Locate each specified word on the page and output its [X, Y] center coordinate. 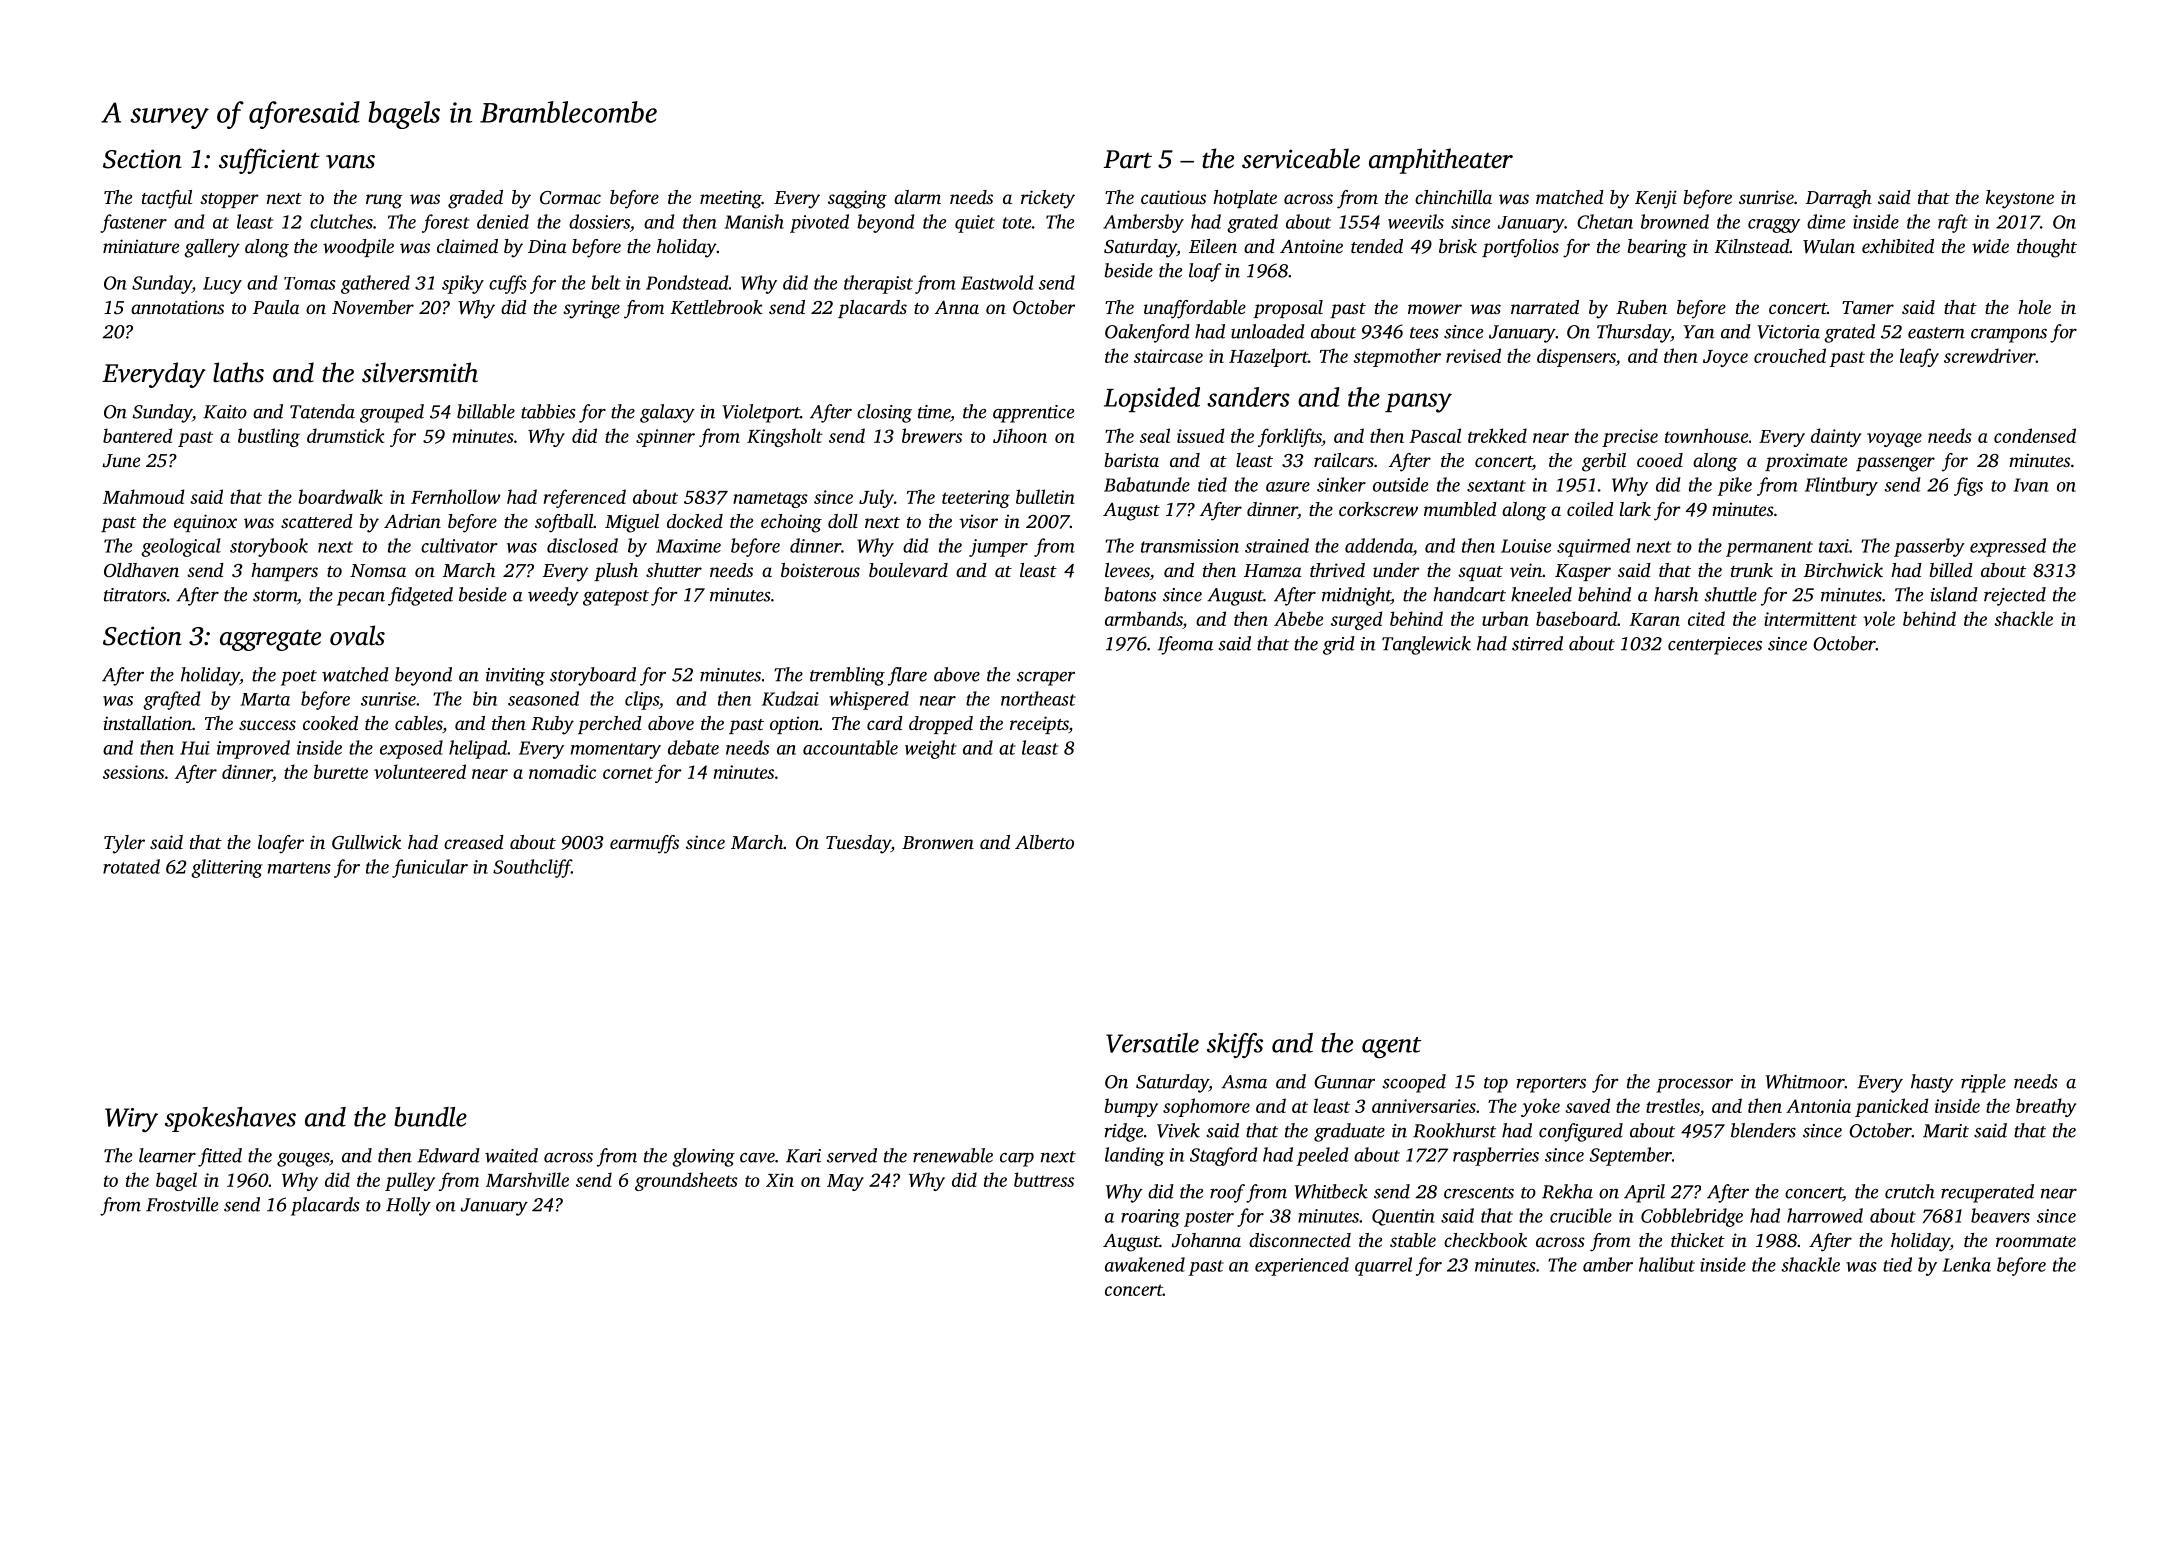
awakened [1145, 1264]
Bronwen [938, 842]
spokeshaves [230, 1119]
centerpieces [1715, 646]
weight [931, 749]
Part [1128, 159]
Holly [408, 1206]
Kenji [1656, 199]
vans [350, 162]
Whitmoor [1805, 1081]
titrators [135, 595]
